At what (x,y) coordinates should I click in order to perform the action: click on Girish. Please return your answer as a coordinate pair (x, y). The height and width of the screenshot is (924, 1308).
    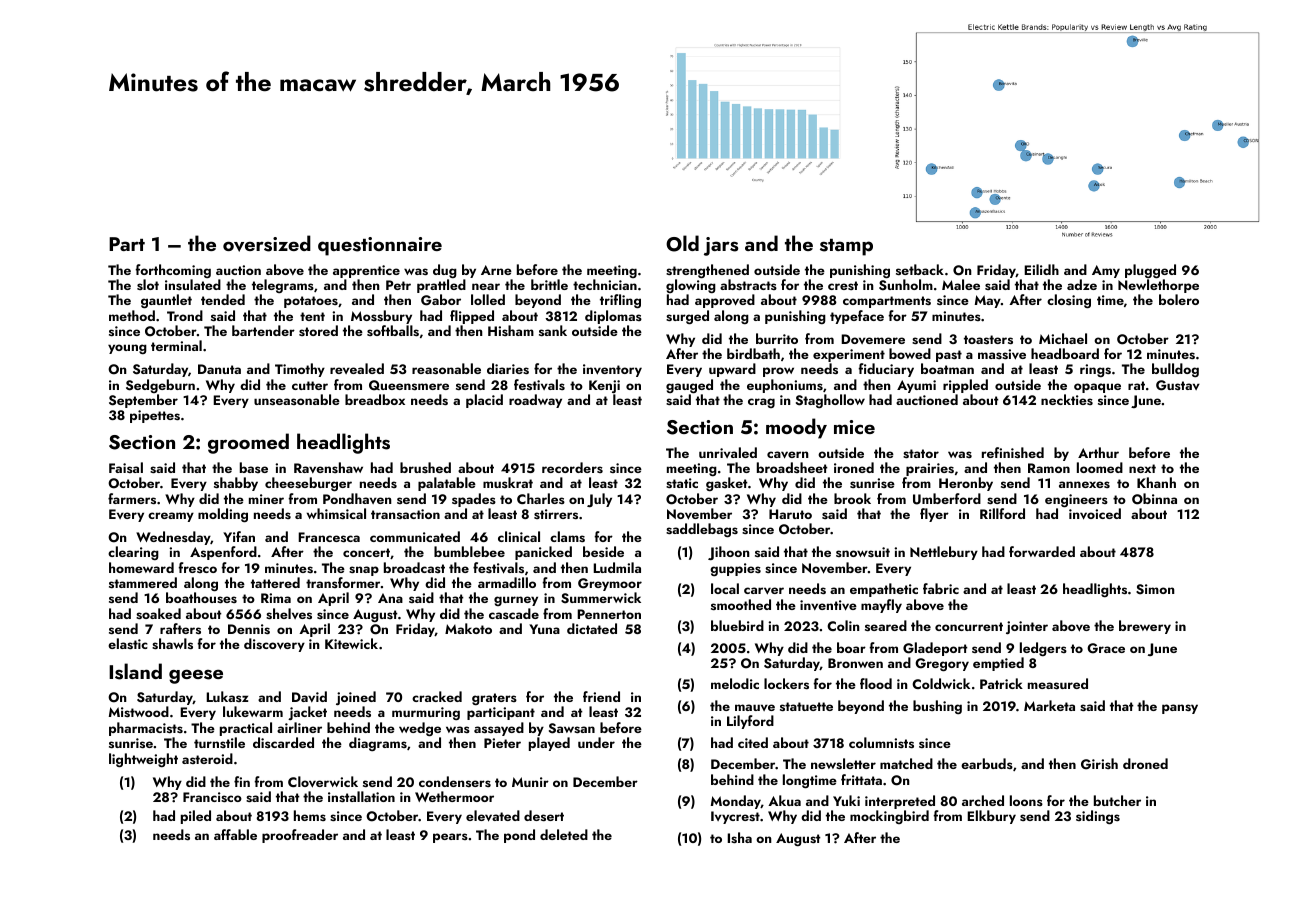
    Looking at the image, I should click on (1099, 764).
